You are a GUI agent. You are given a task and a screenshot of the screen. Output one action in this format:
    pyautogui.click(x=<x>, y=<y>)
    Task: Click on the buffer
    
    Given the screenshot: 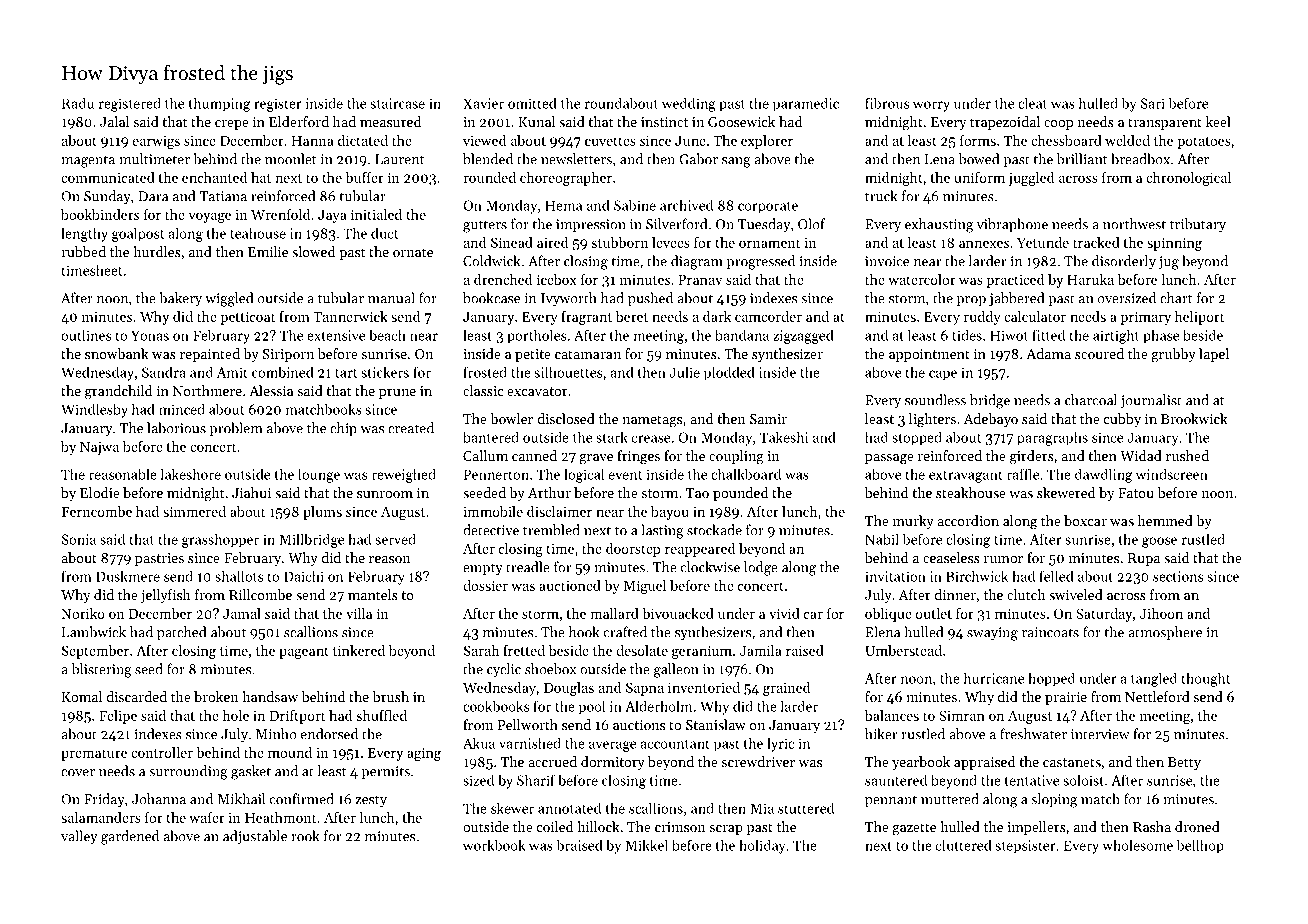 What is the action you would take?
    pyautogui.click(x=364, y=177)
